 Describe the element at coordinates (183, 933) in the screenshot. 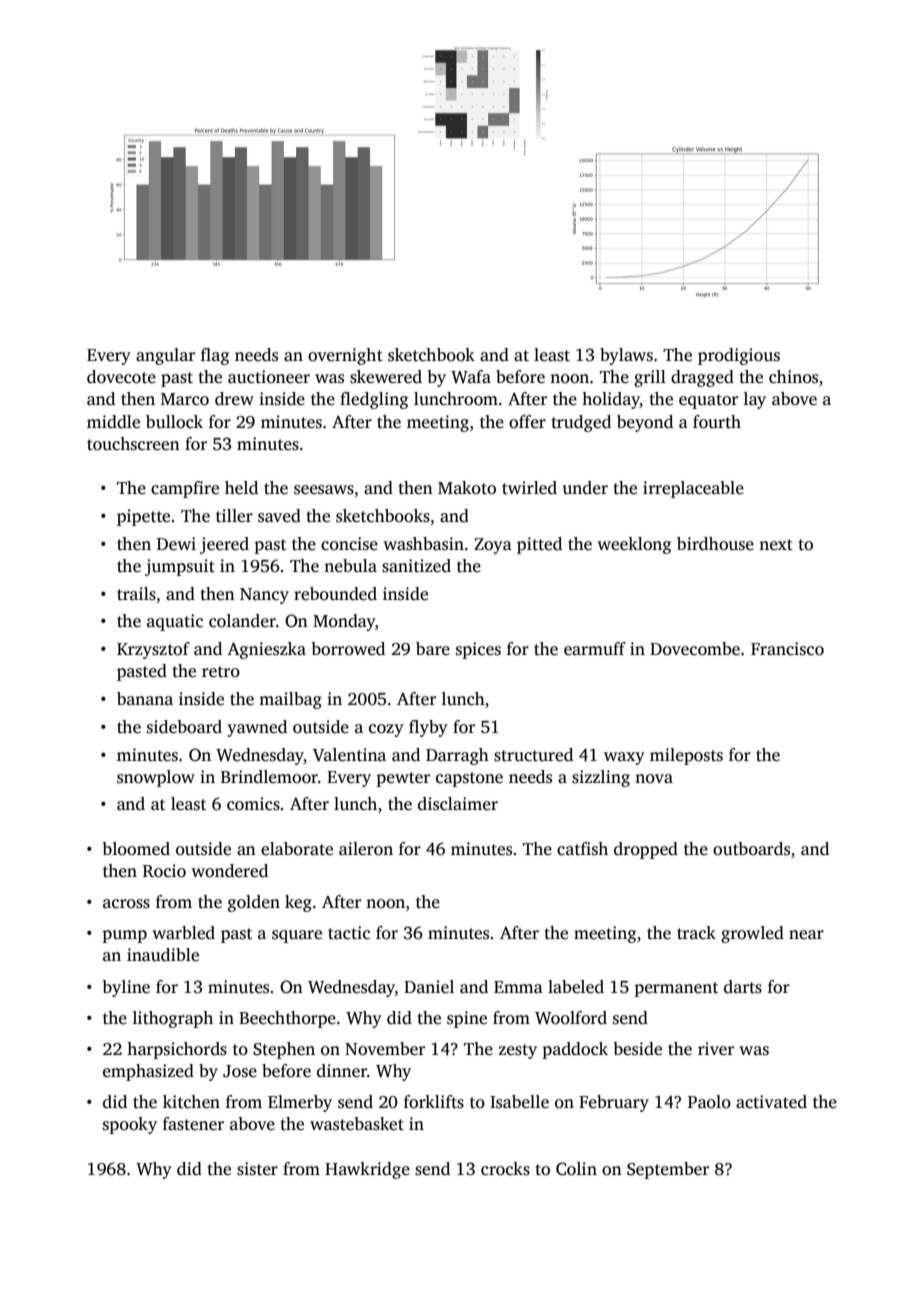

I see `warbled` at that location.
